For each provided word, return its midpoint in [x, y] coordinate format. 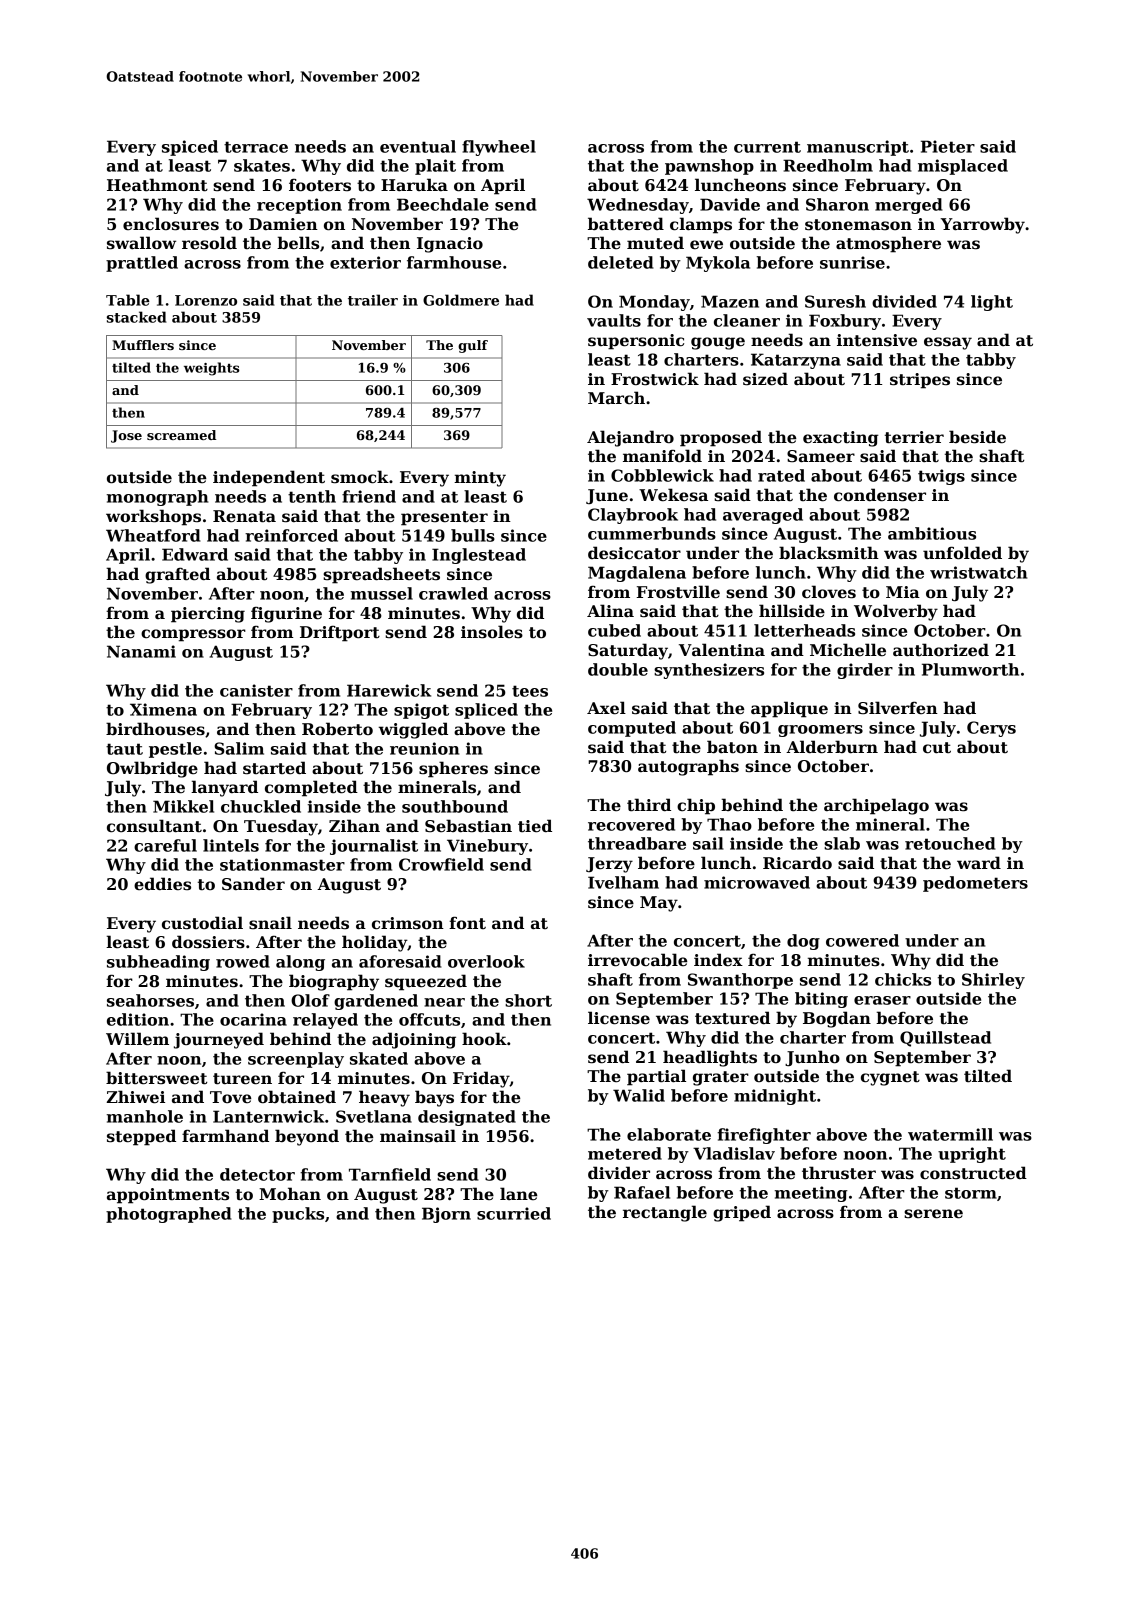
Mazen [730, 301]
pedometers [975, 884]
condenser [880, 495]
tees [530, 691]
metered [625, 1153]
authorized [941, 650]
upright [972, 1155]
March [616, 398]
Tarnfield [390, 1174]
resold [209, 243]
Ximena [163, 709]
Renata [244, 516]
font [467, 923]
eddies [162, 884]
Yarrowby [983, 225]
